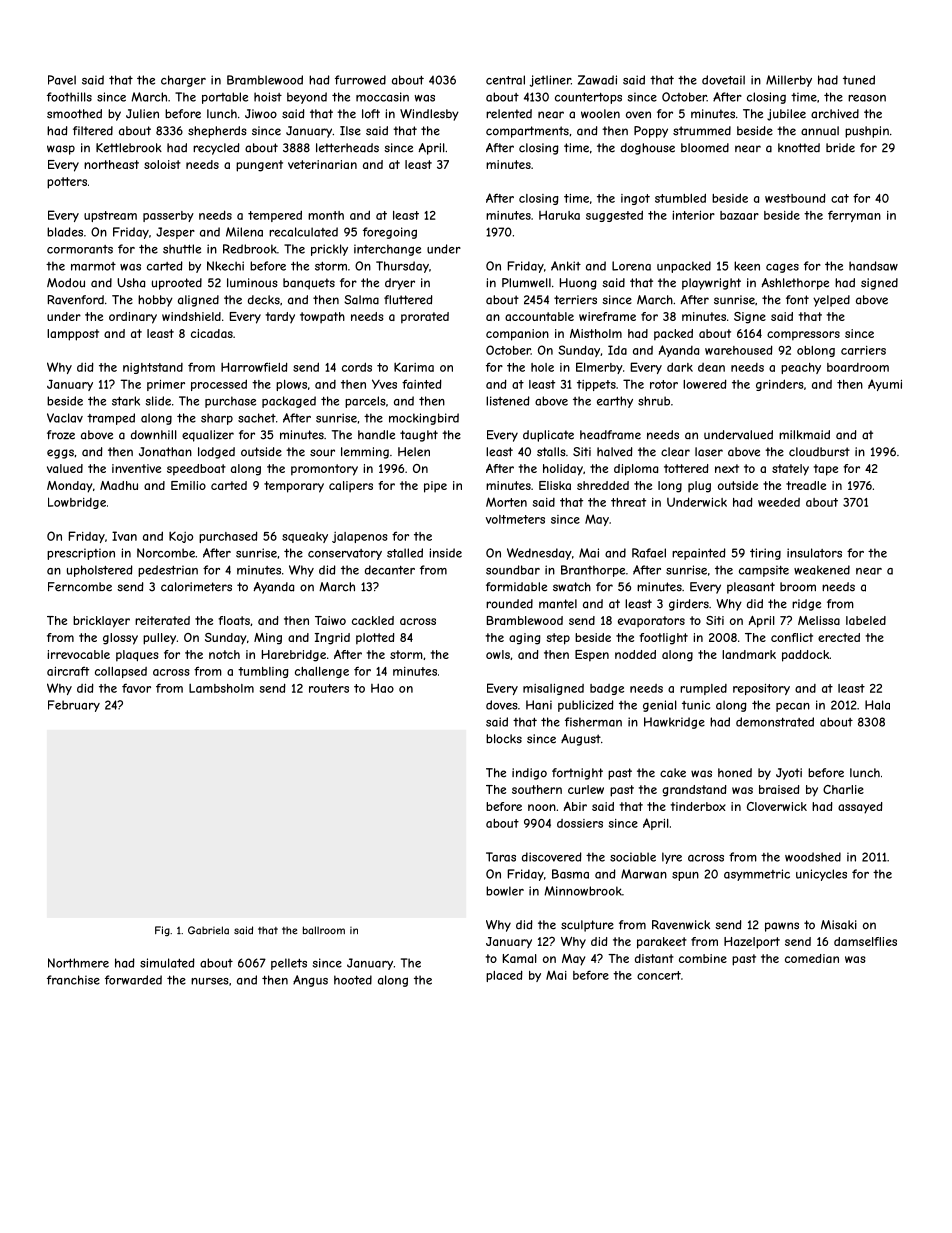 This screenshot has height=1233, width=952. Describe the element at coordinates (382, 97) in the screenshot. I see `moccasin` at that location.
